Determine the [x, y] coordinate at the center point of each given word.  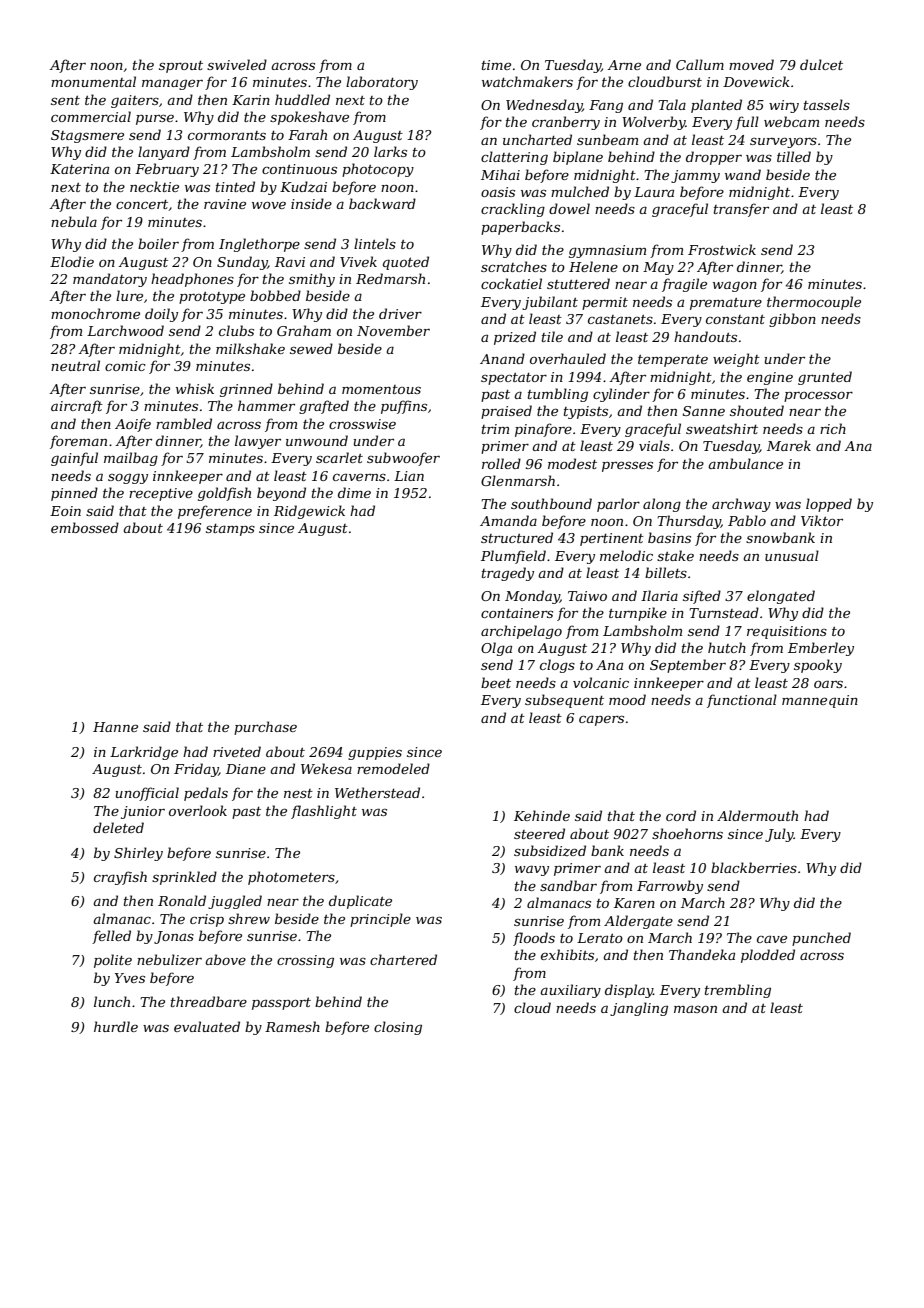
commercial [91, 116]
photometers [291, 878]
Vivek [358, 261]
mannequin [820, 701]
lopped [829, 505]
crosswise [362, 424]
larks [390, 151]
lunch [112, 1001]
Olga [496, 649]
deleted [118, 827]
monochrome [95, 313]
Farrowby [670, 887]
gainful [74, 459]
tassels [827, 104]
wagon [735, 286]
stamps [230, 530]
